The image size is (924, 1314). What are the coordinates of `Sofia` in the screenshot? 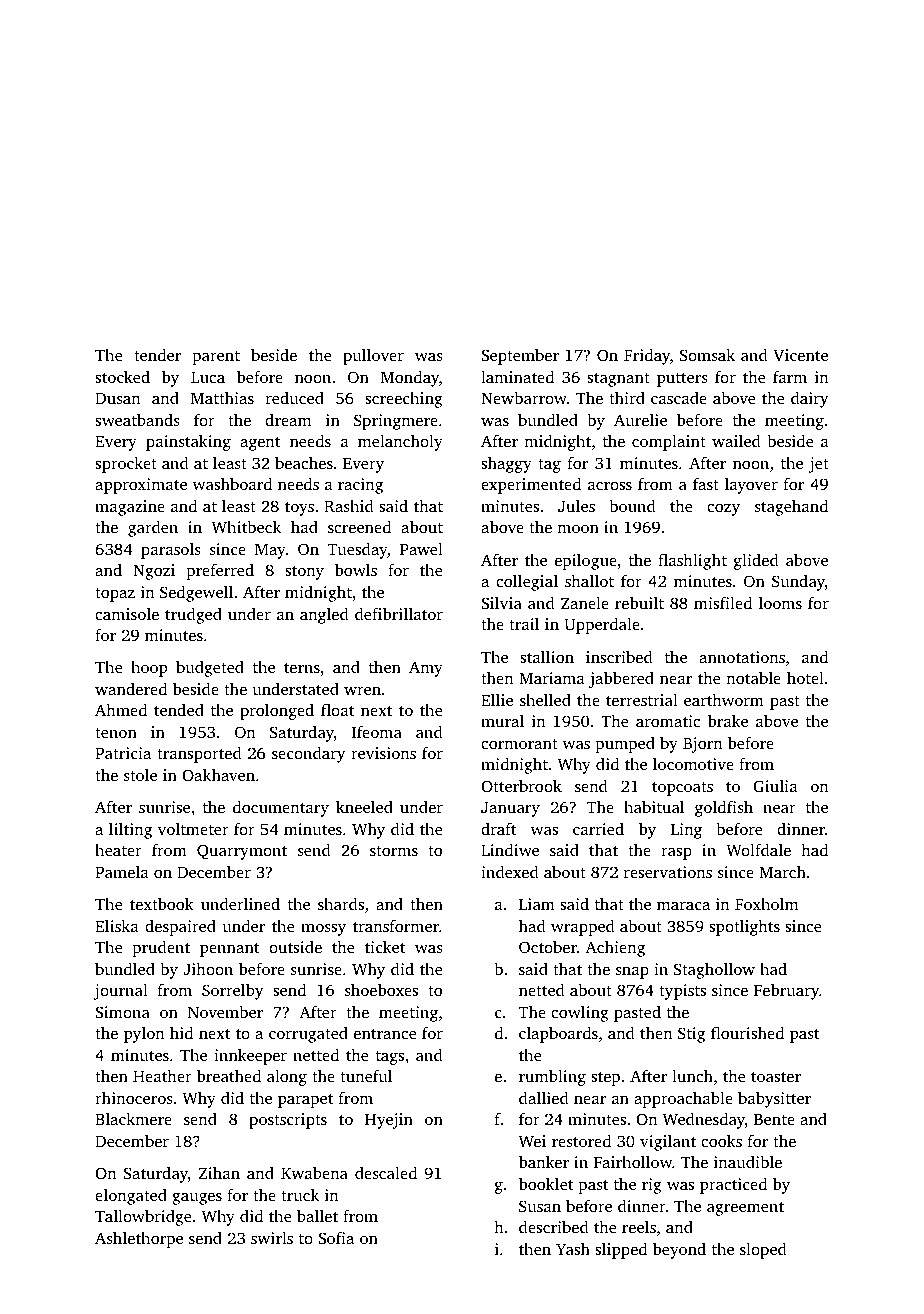 It's located at (336, 1238).
